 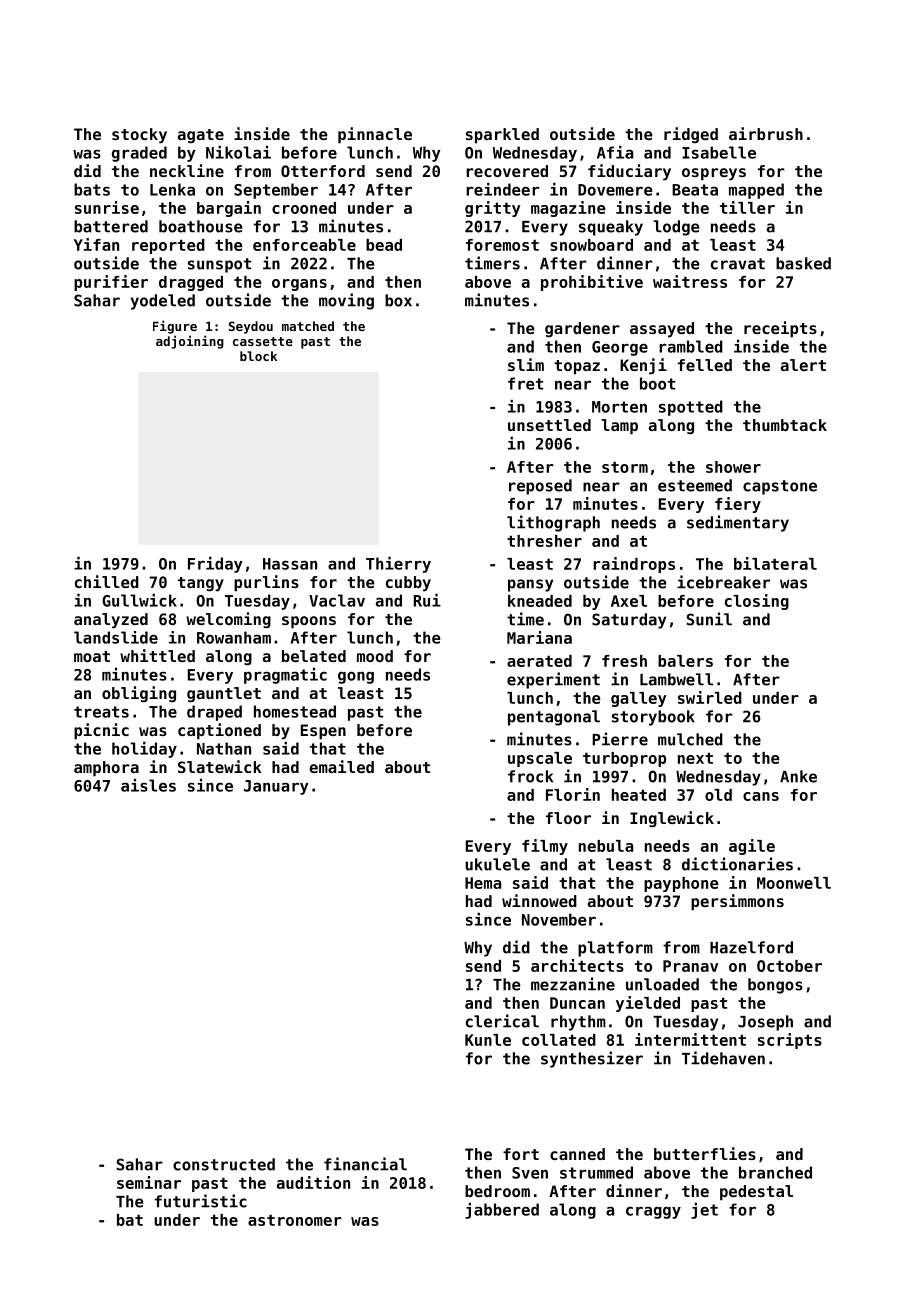 I want to click on astronomer, so click(x=295, y=1220).
